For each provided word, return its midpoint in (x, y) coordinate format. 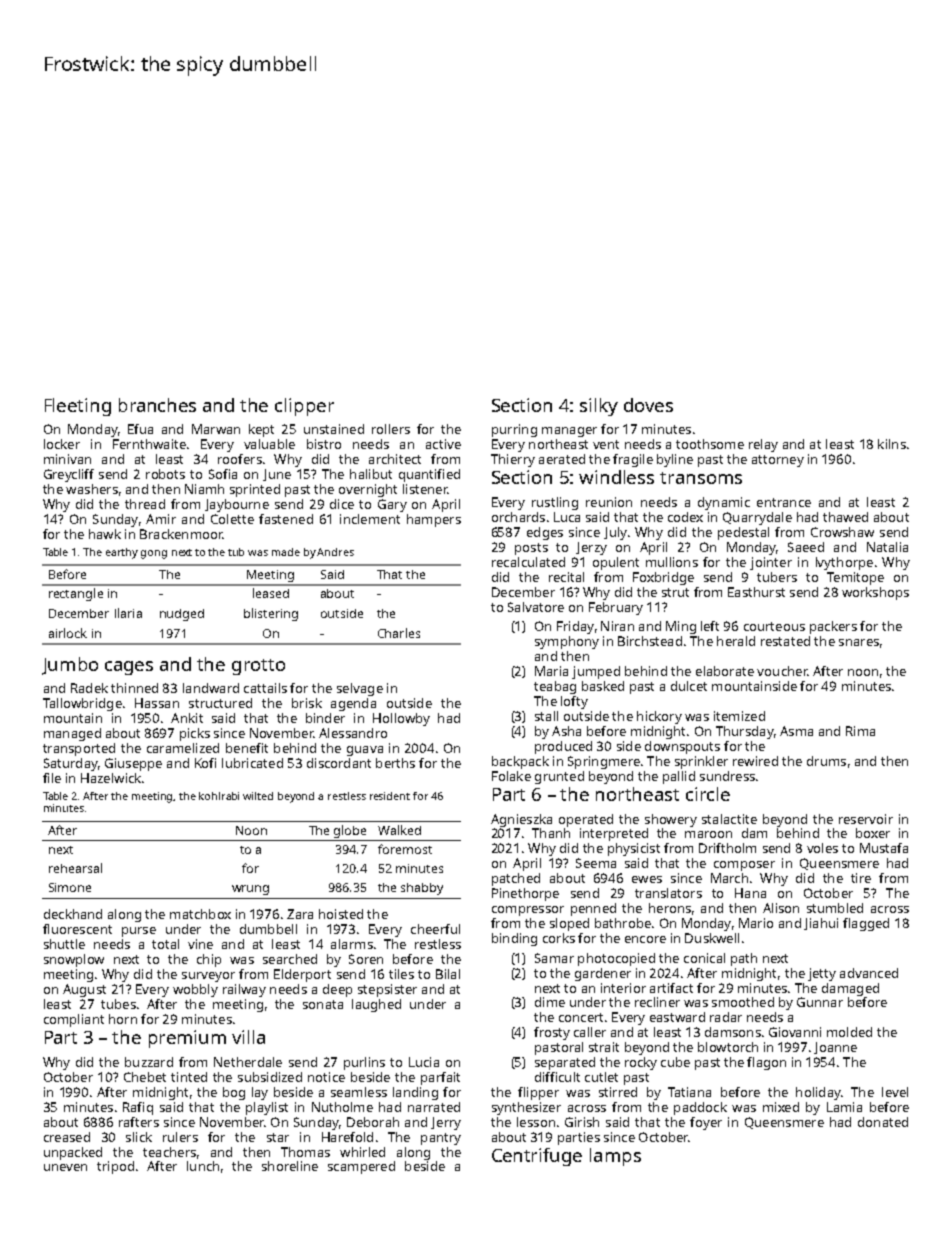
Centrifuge (537, 1157)
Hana (750, 893)
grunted (559, 777)
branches (157, 405)
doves (648, 405)
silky (599, 407)
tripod (115, 1167)
